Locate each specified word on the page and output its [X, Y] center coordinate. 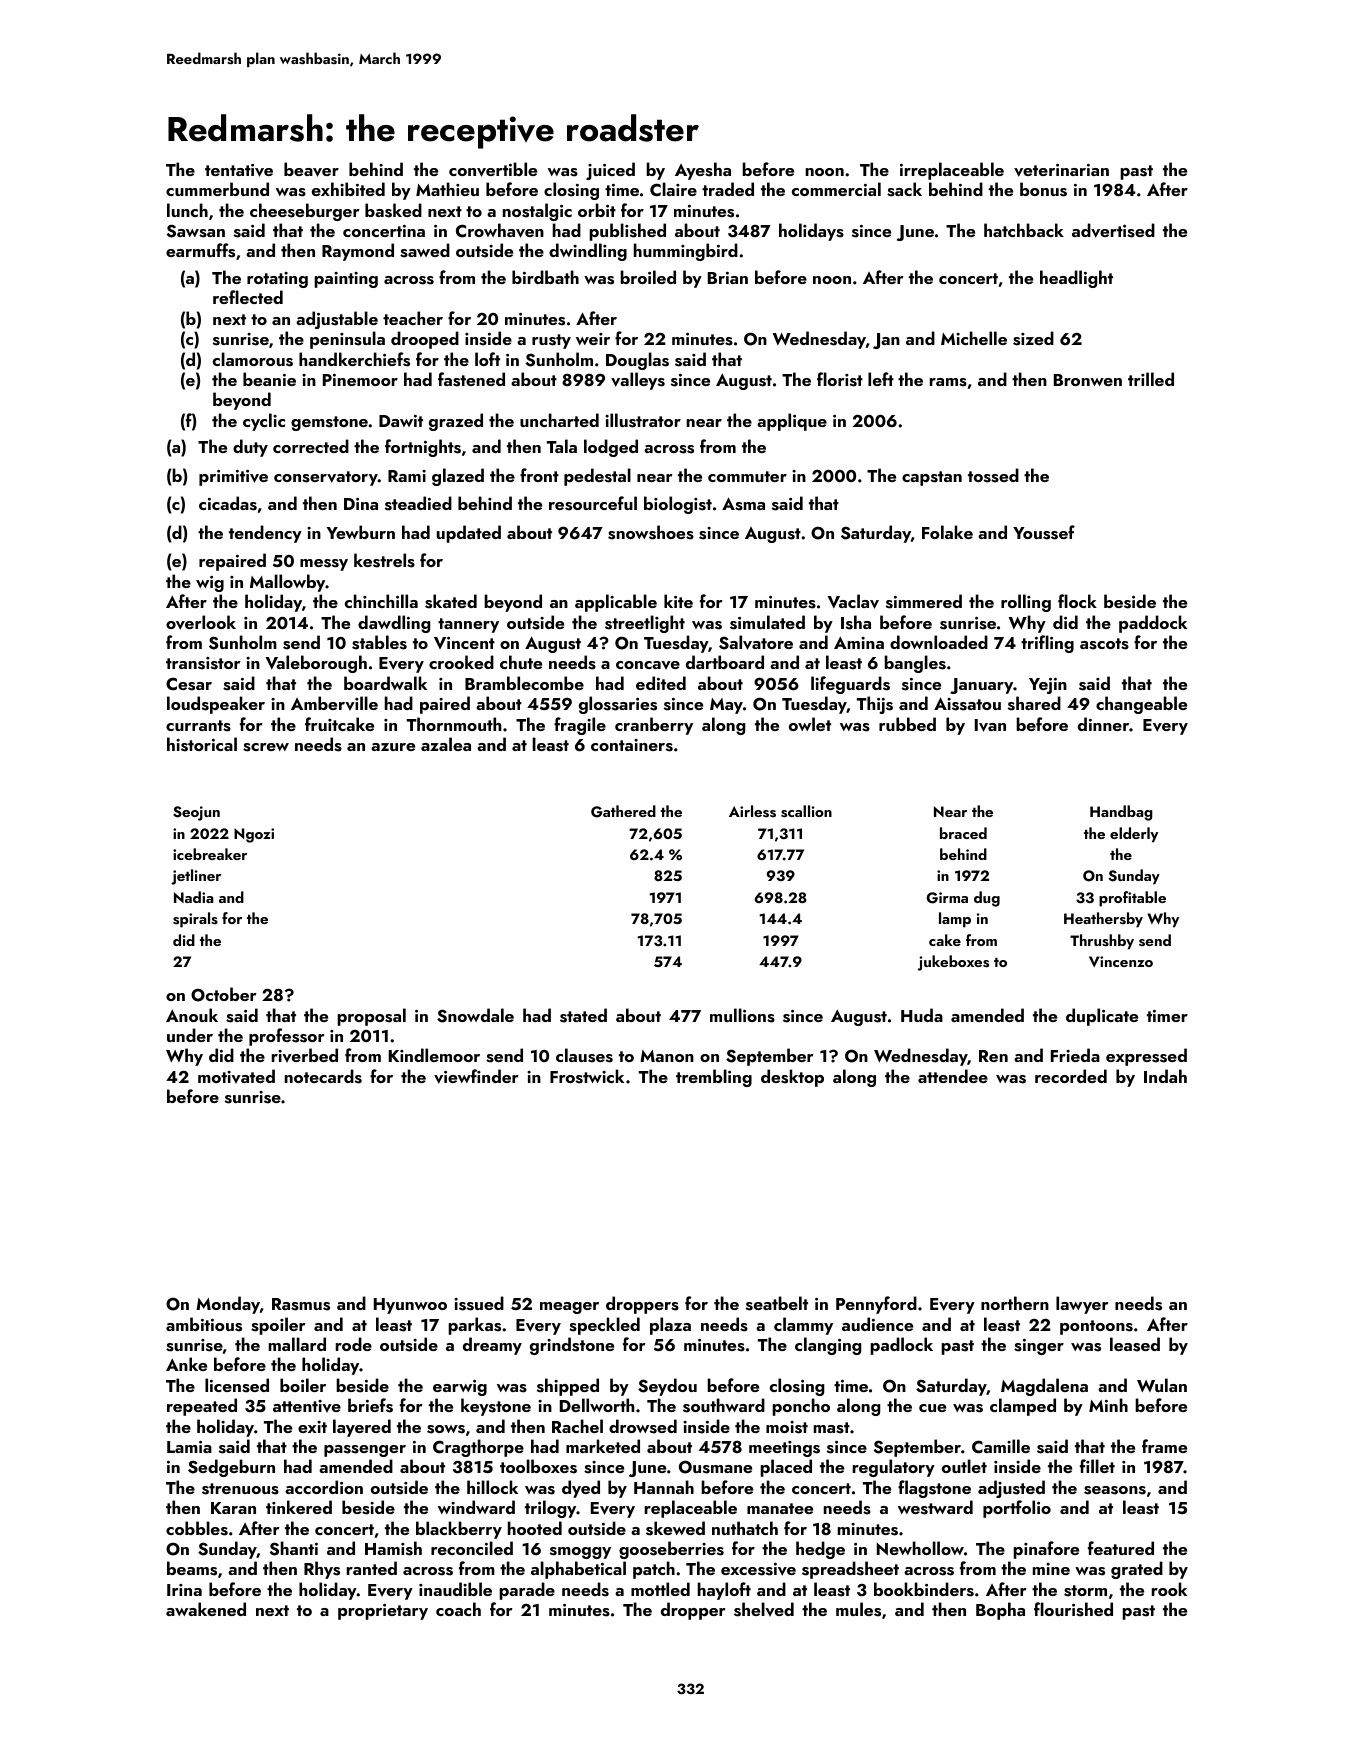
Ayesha [703, 171]
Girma [947, 898]
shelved [764, 1609]
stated [583, 1015]
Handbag [1121, 813]
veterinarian [1061, 170]
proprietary [383, 1612]
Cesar [189, 684]
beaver [311, 169]
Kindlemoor [434, 1055]
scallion [806, 811]
